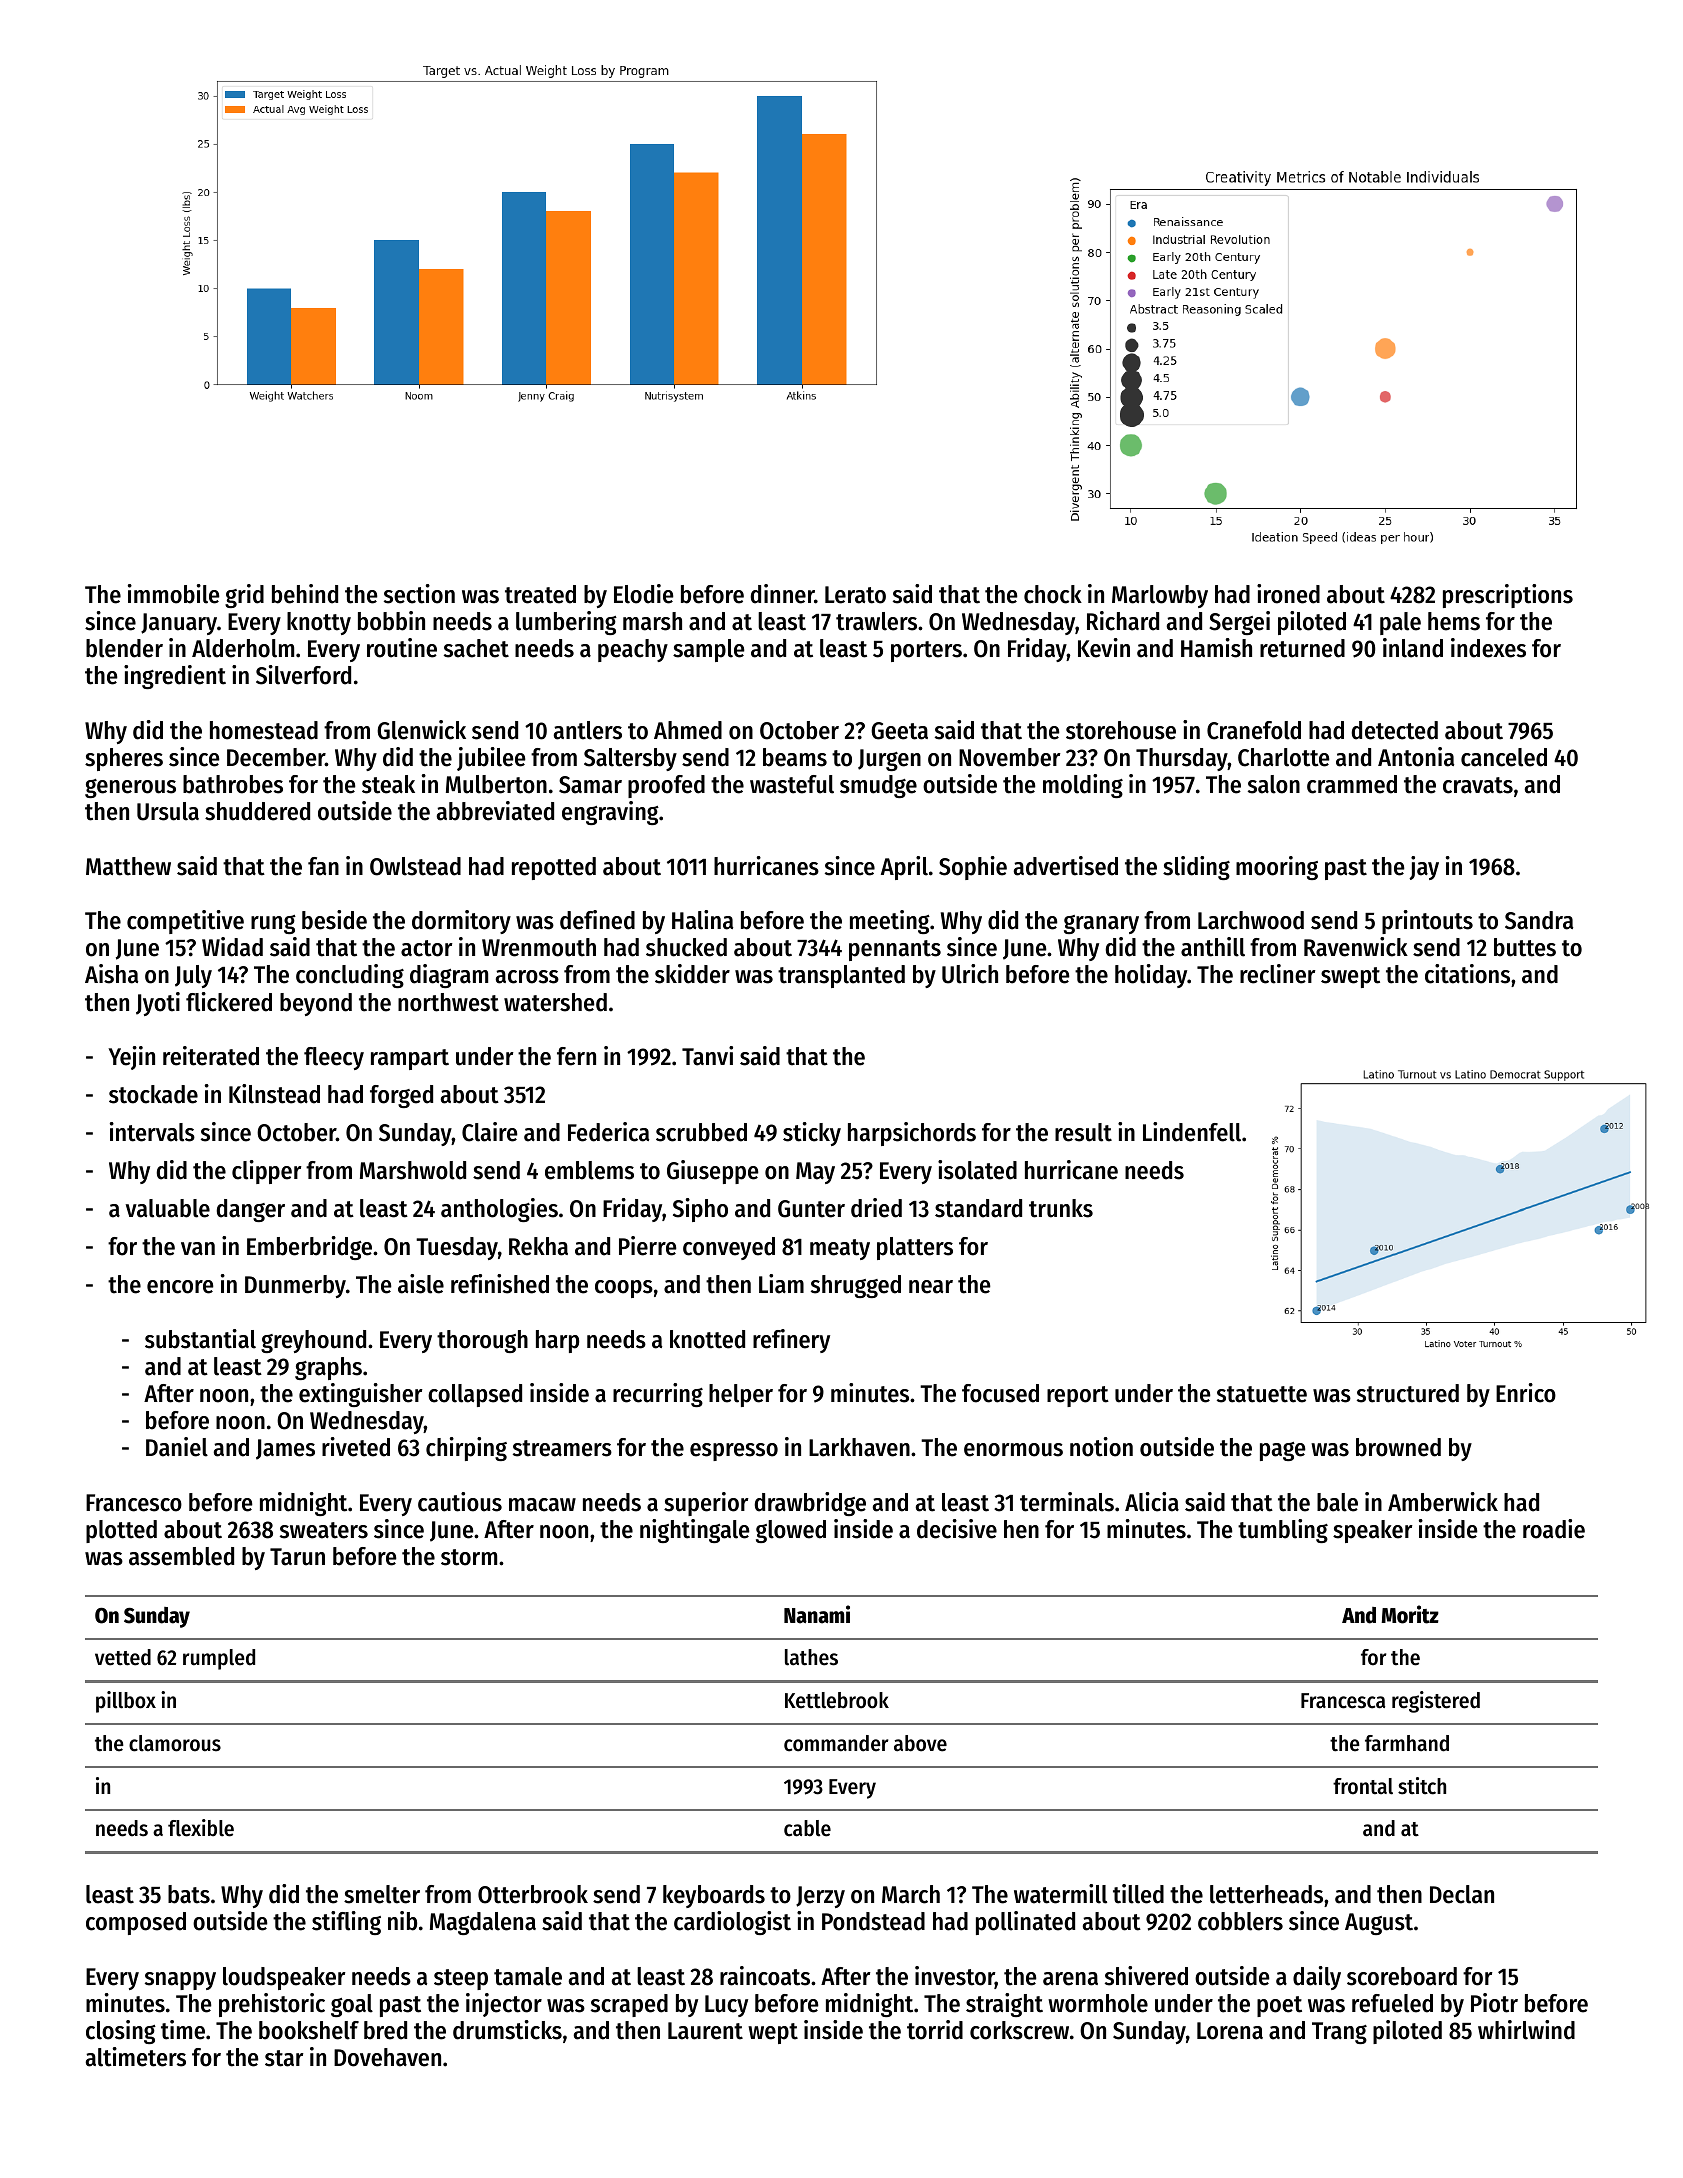 Image resolution: width=1683 pixels, height=2178 pixels. Describe the element at coordinates (134, 1503) in the screenshot. I see `Francesco` at that location.
